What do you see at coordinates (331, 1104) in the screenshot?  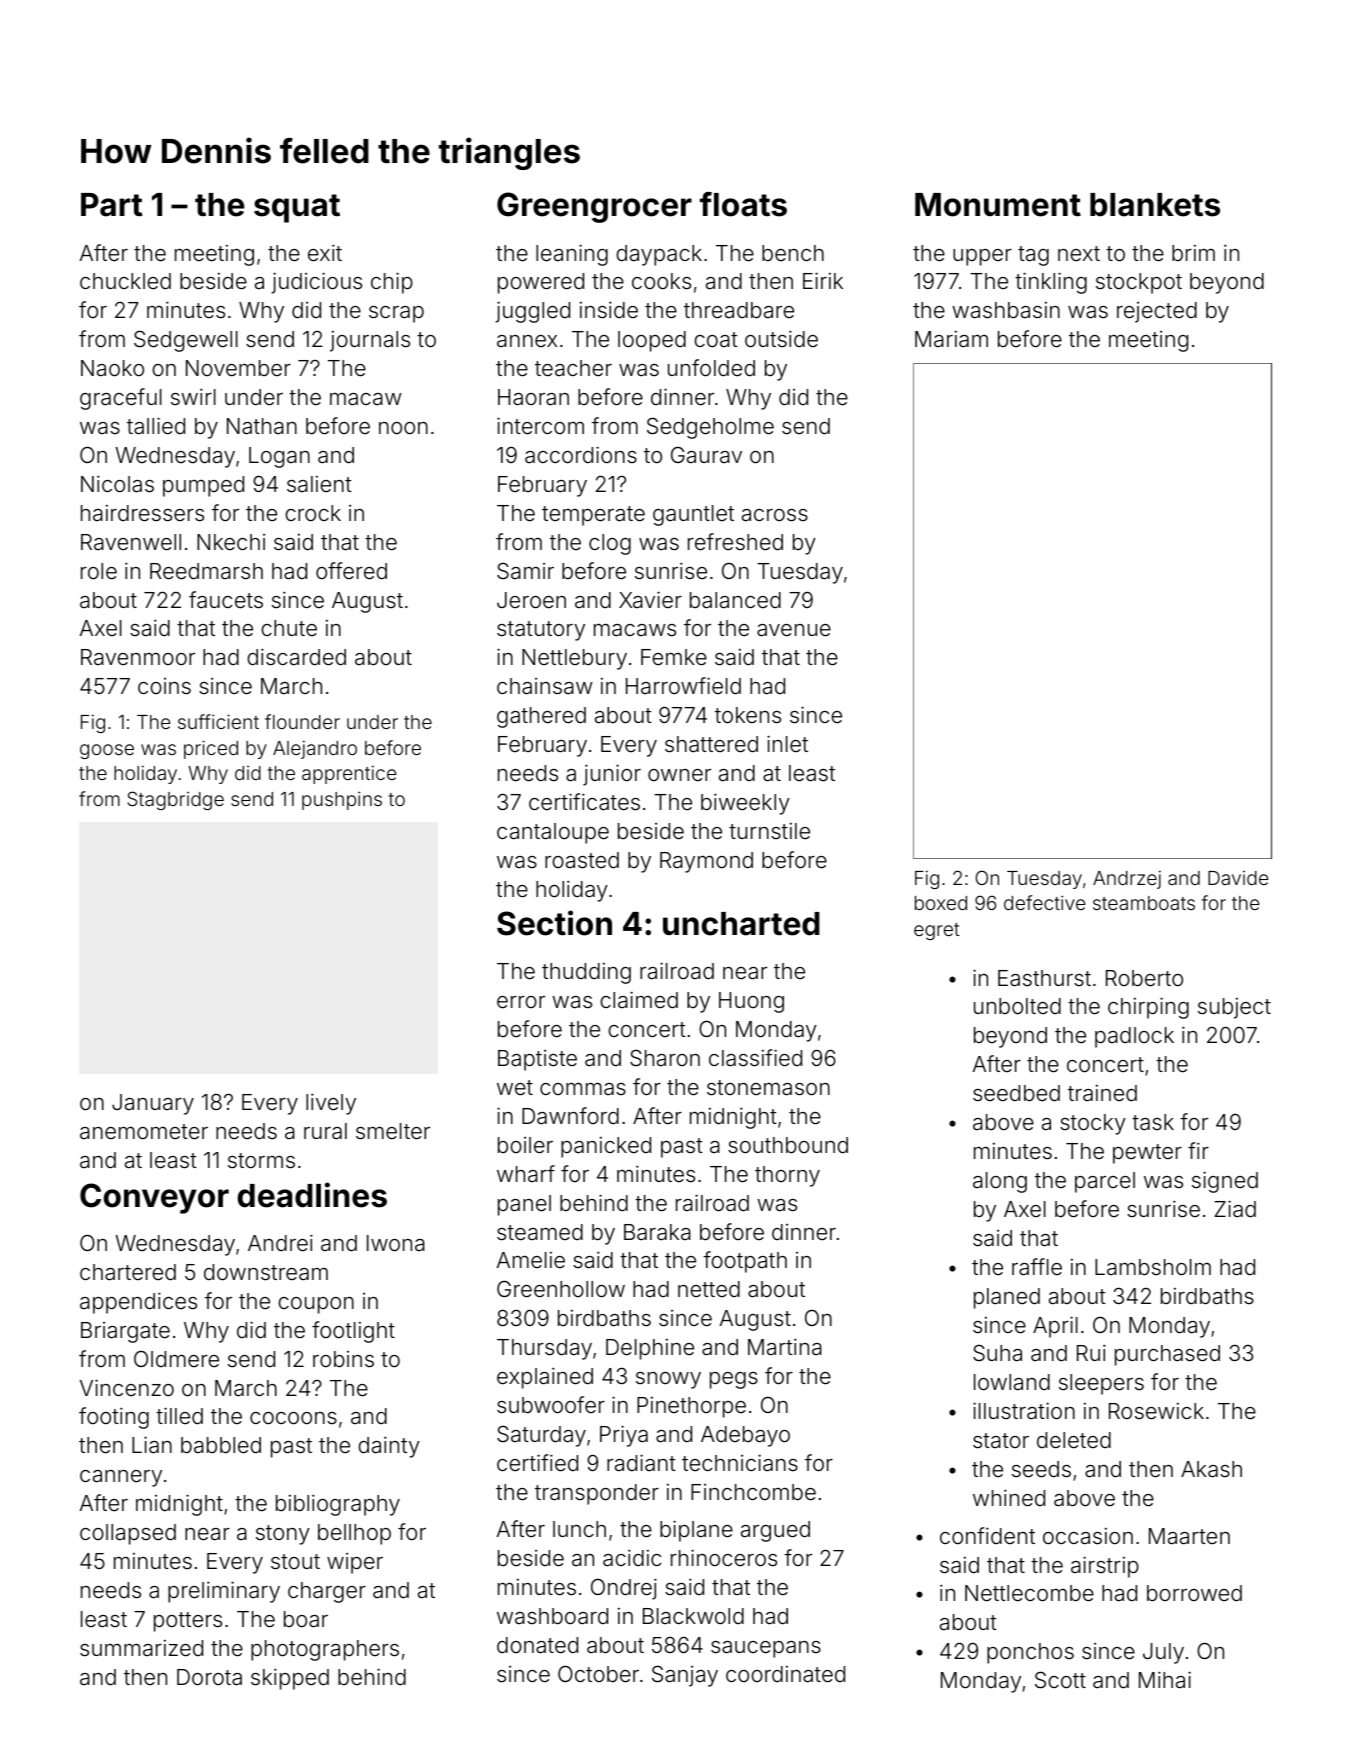 I see `lively` at bounding box center [331, 1104].
